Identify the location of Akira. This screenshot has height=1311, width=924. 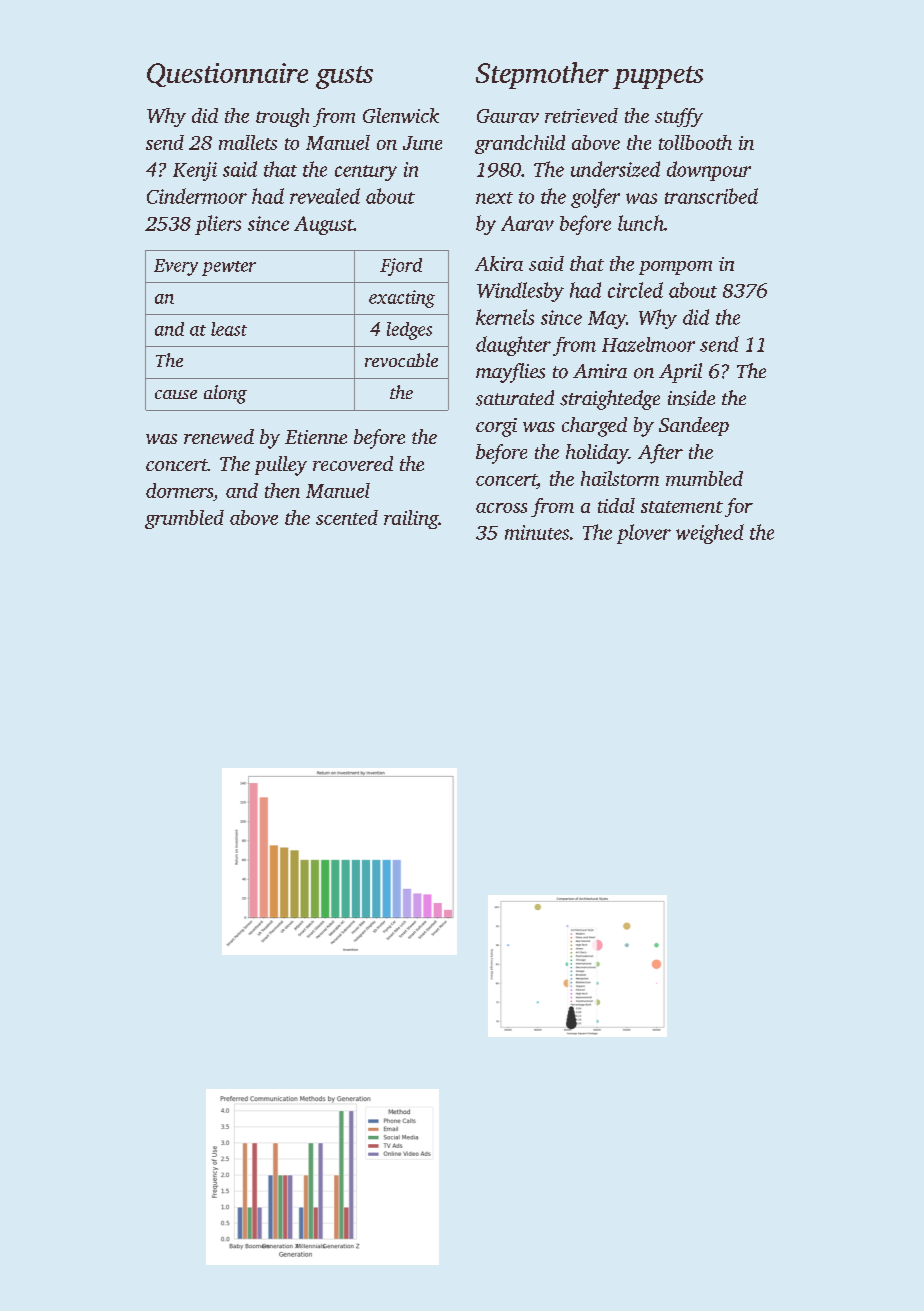
(499, 263).
